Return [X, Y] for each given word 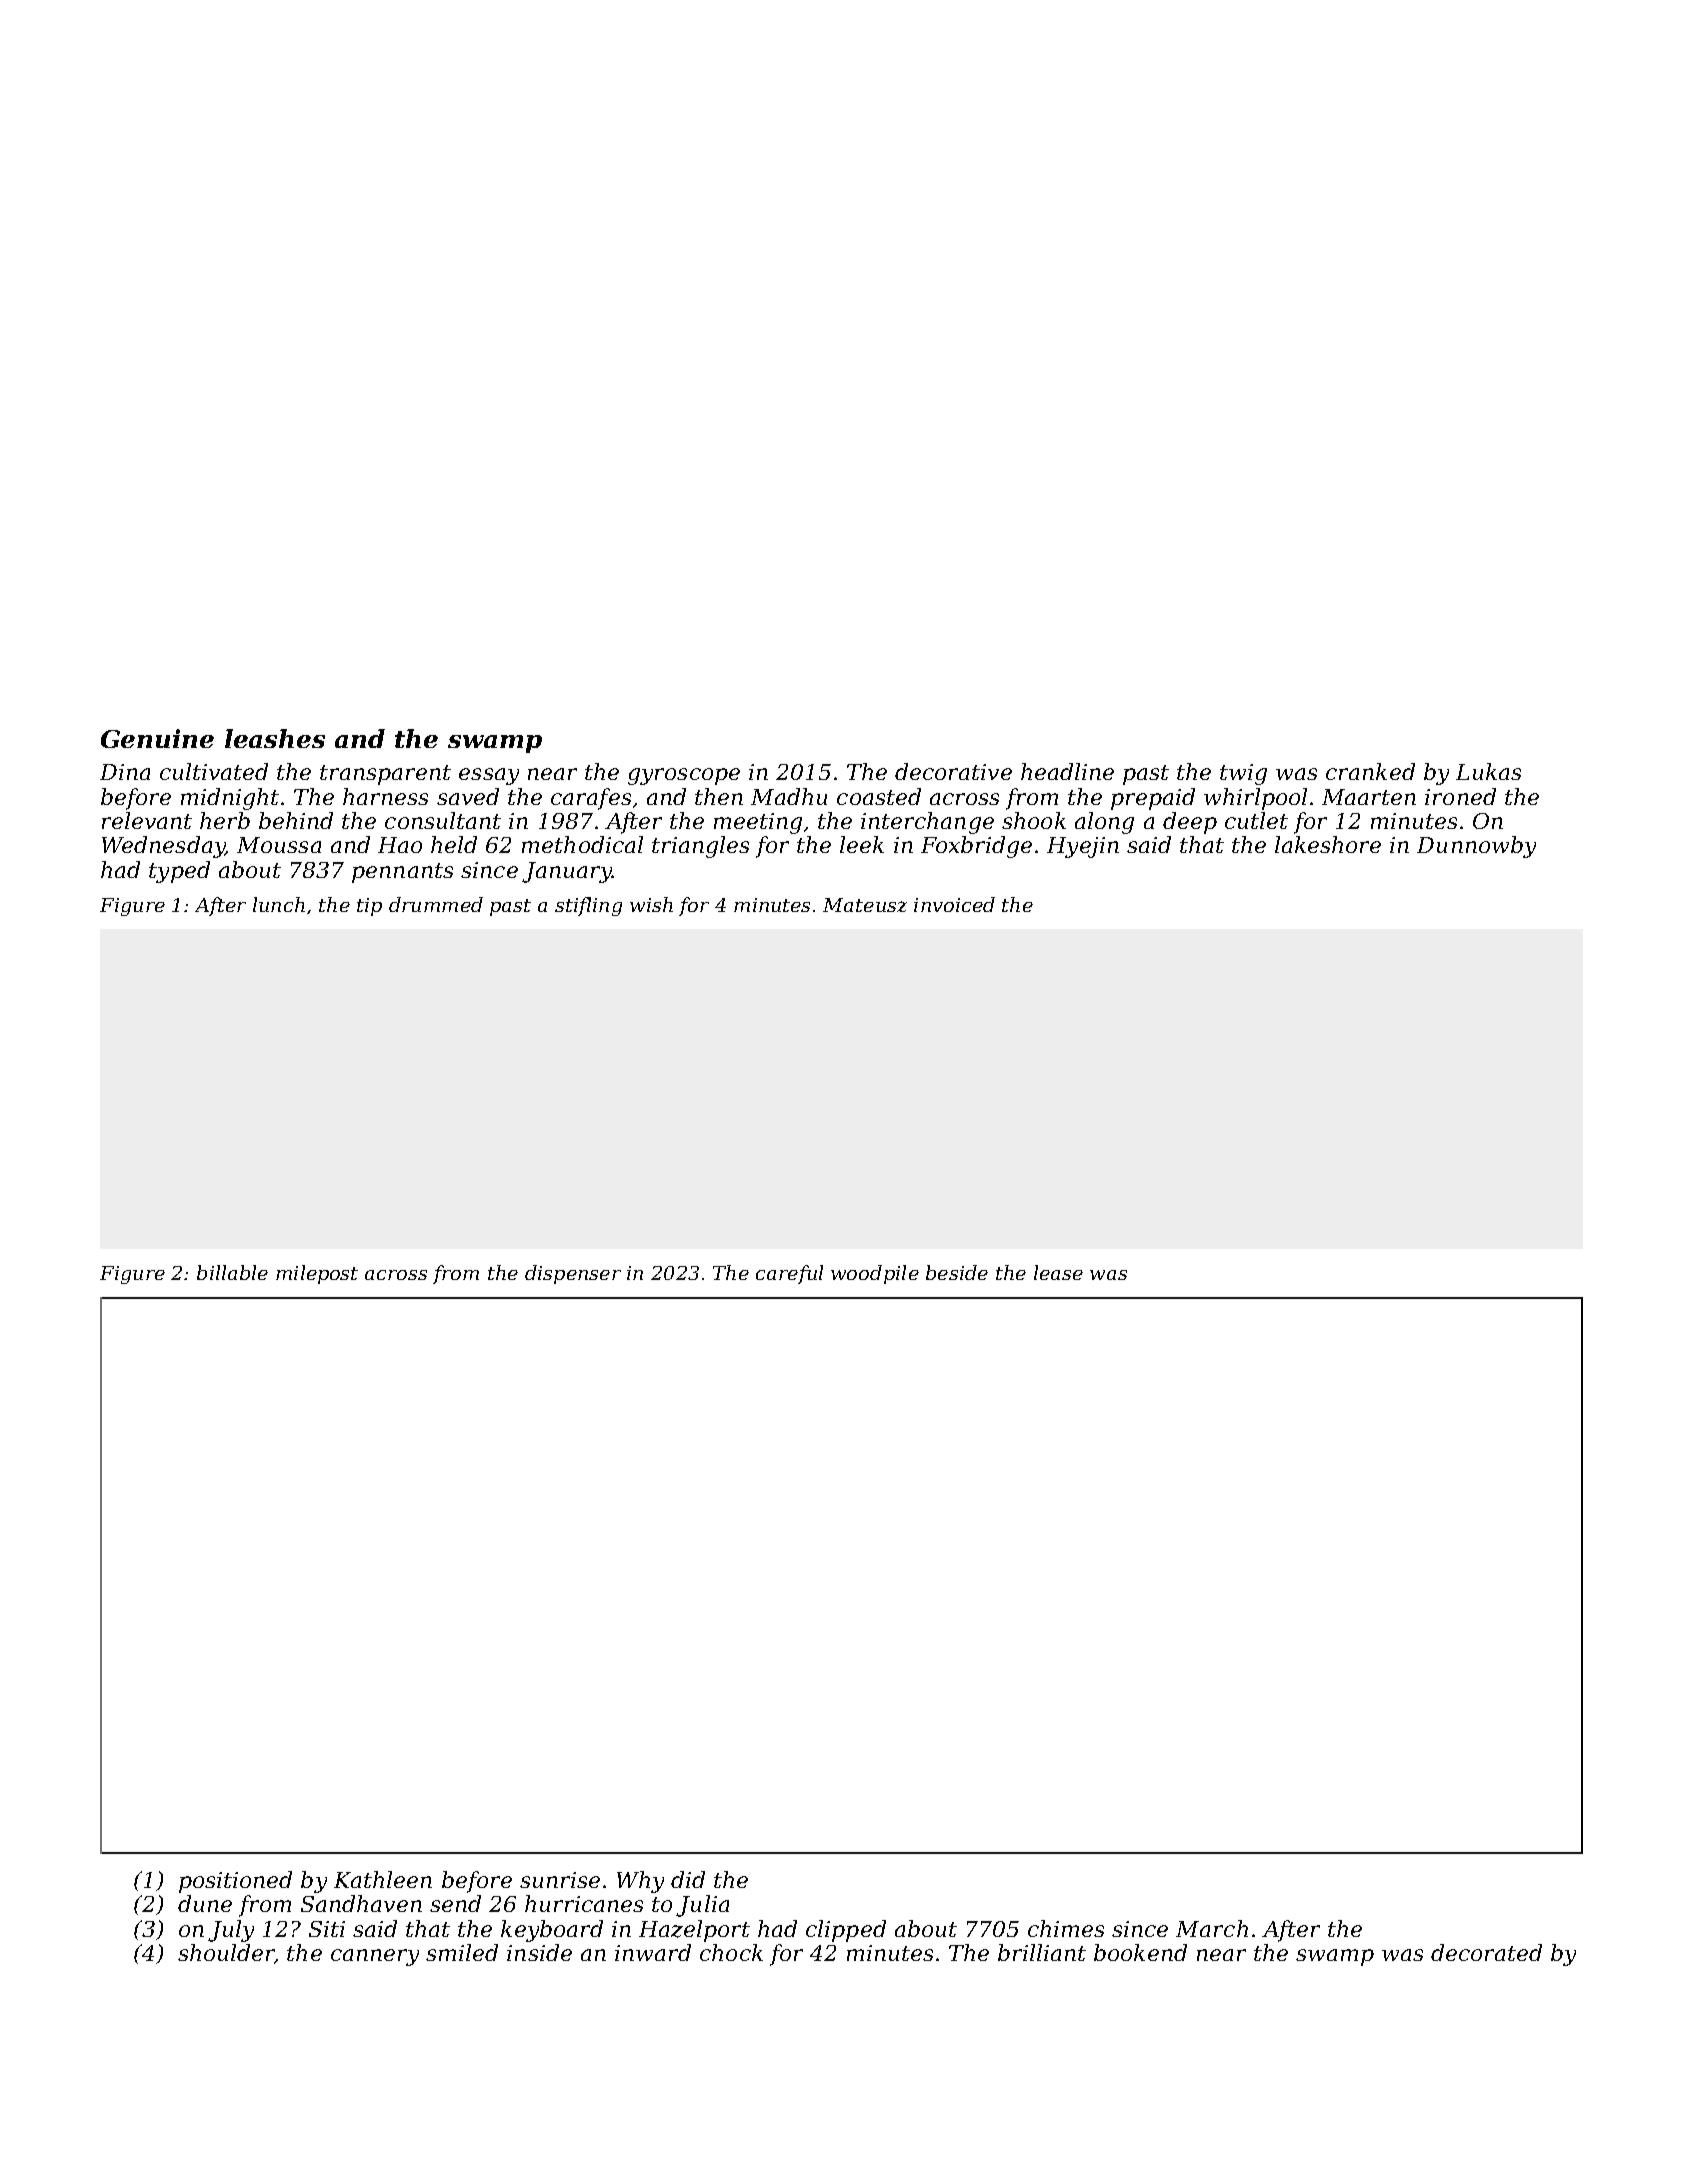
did [688, 1879]
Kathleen [383, 1879]
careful [789, 1274]
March [1212, 1928]
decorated [1486, 1952]
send [455, 1903]
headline [1067, 771]
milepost [317, 1274]
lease [1058, 1272]
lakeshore [1328, 844]
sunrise [560, 1880]
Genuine [157, 738]
